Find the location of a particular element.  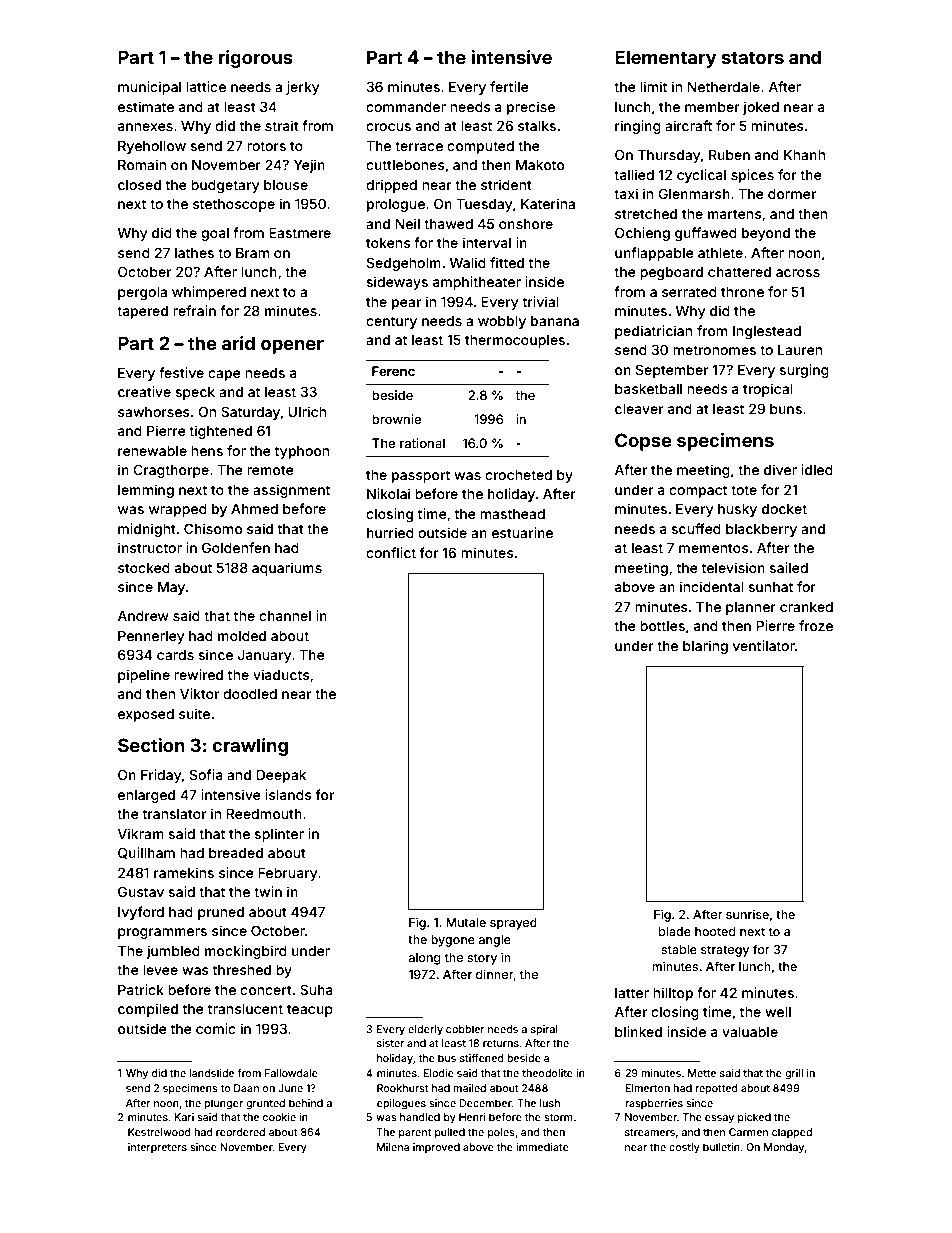

translucent is located at coordinates (245, 1009).
